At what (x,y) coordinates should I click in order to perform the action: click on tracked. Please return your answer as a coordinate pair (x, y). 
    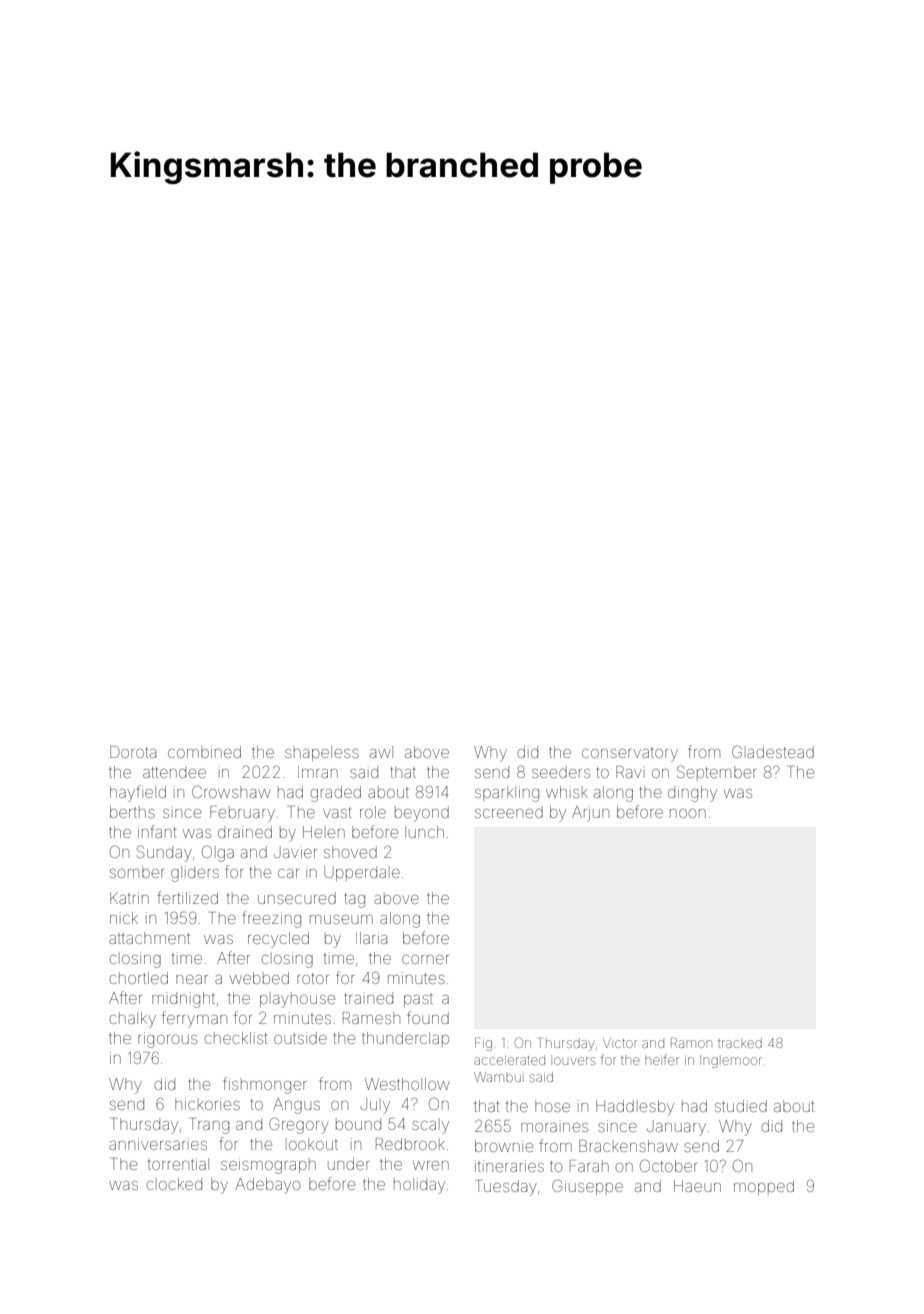
    Looking at the image, I should click on (740, 1043).
